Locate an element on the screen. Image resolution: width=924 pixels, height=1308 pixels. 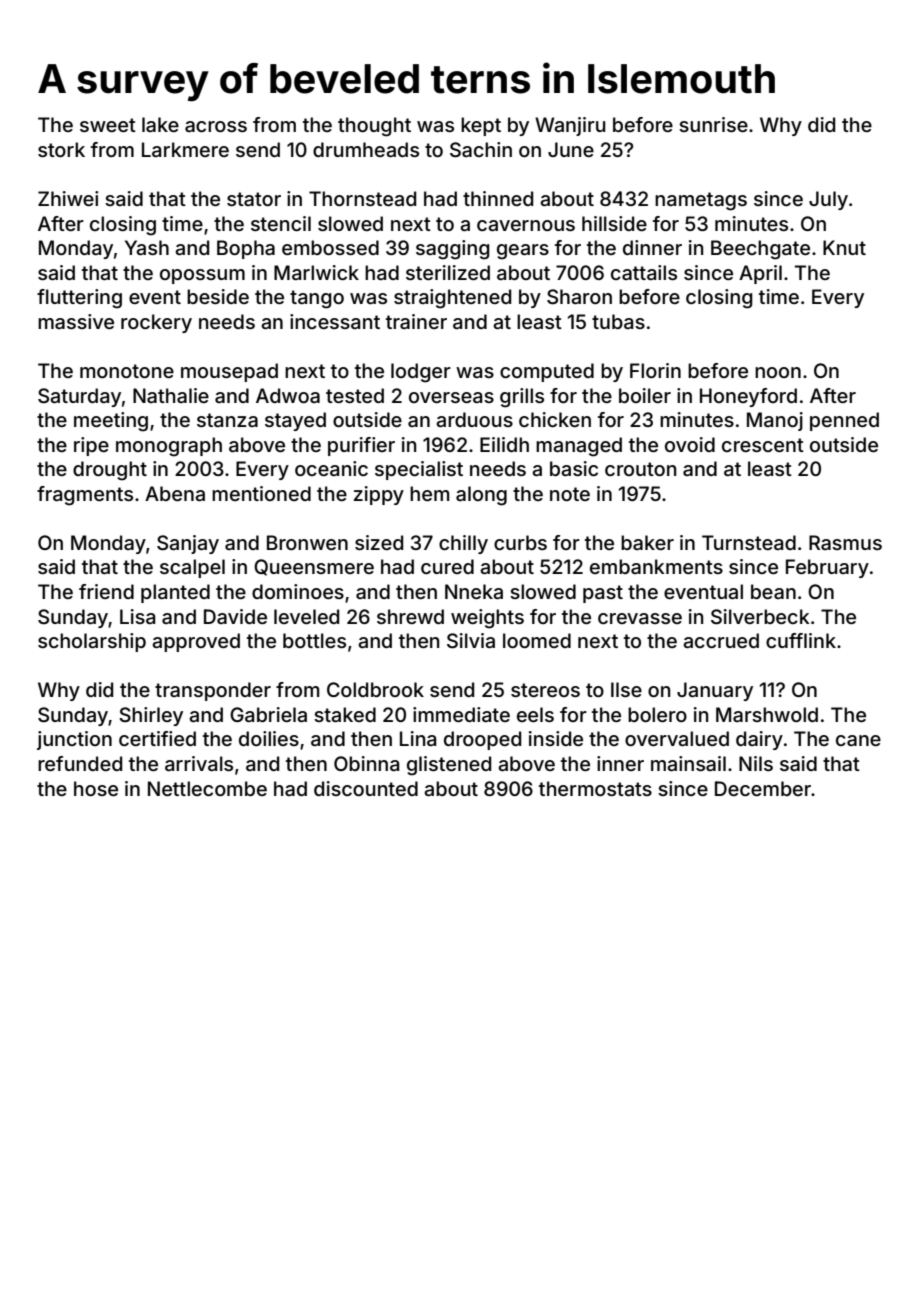
Saturday is located at coordinates (79, 397).
